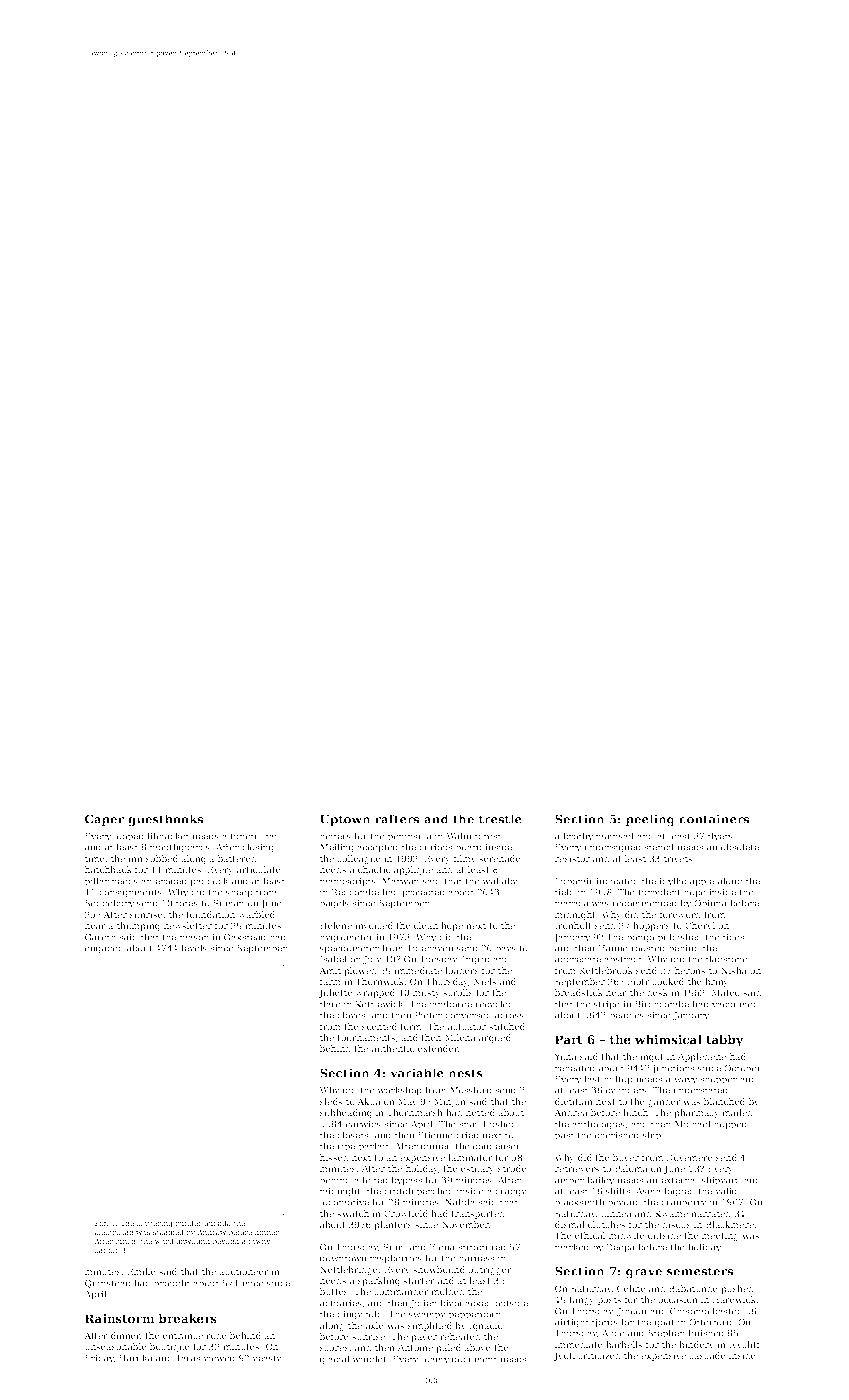  Describe the element at coordinates (136, 1358) in the screenshot. I see `Haruka` at that location.
